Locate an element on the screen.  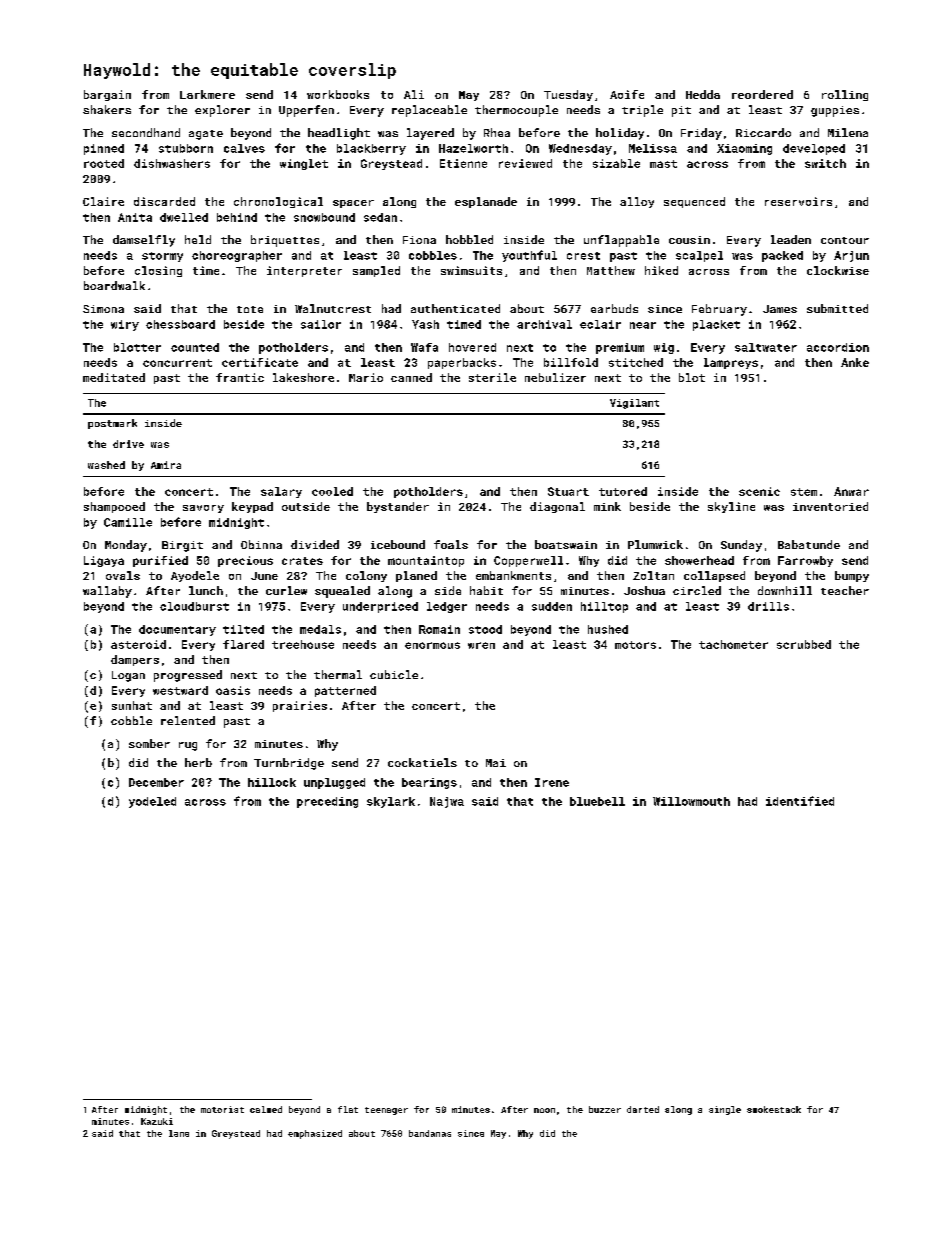
Hedda is located at coordinates (703, 94).
